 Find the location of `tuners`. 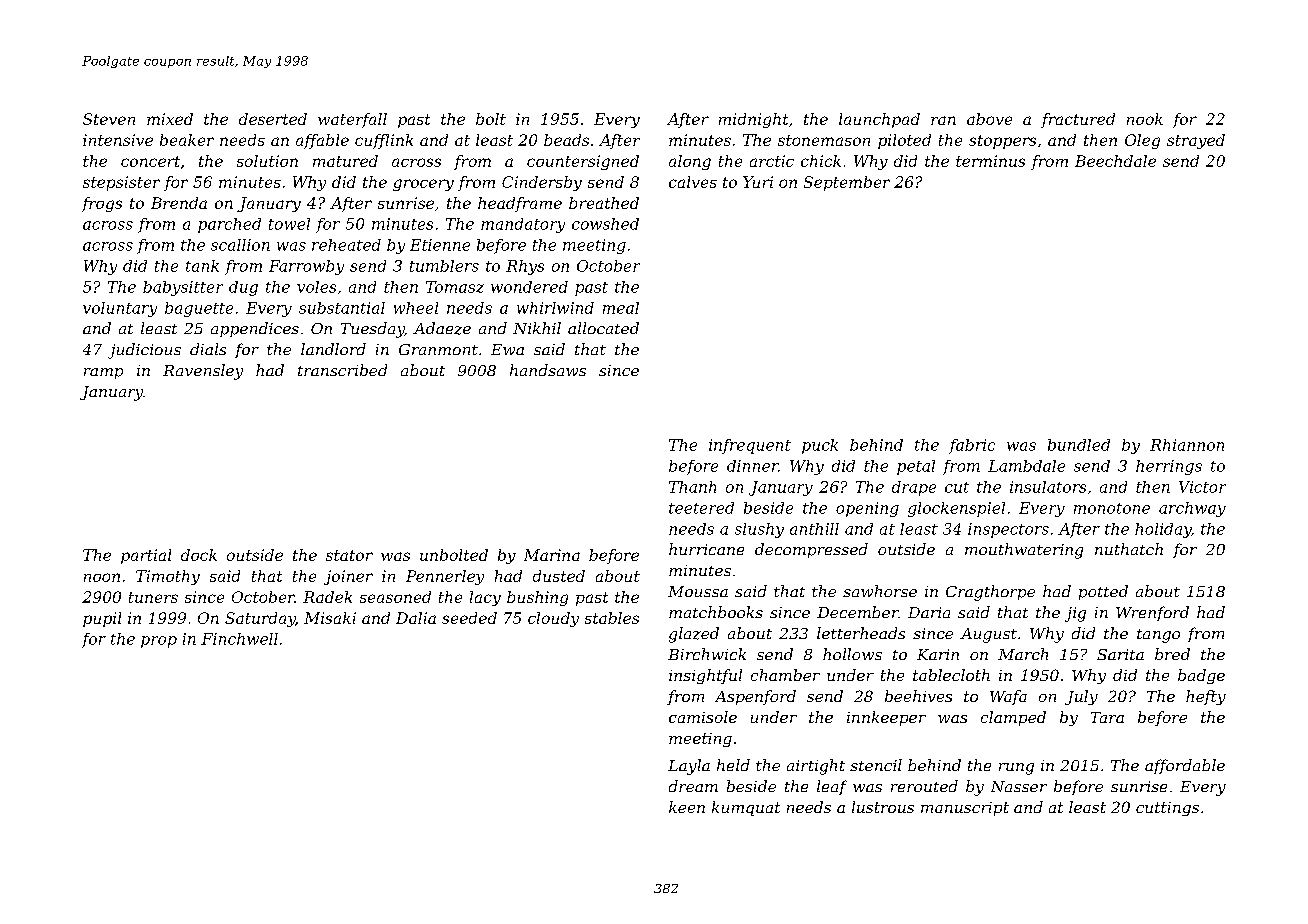

tuners is located at coordinates (153, 597).
